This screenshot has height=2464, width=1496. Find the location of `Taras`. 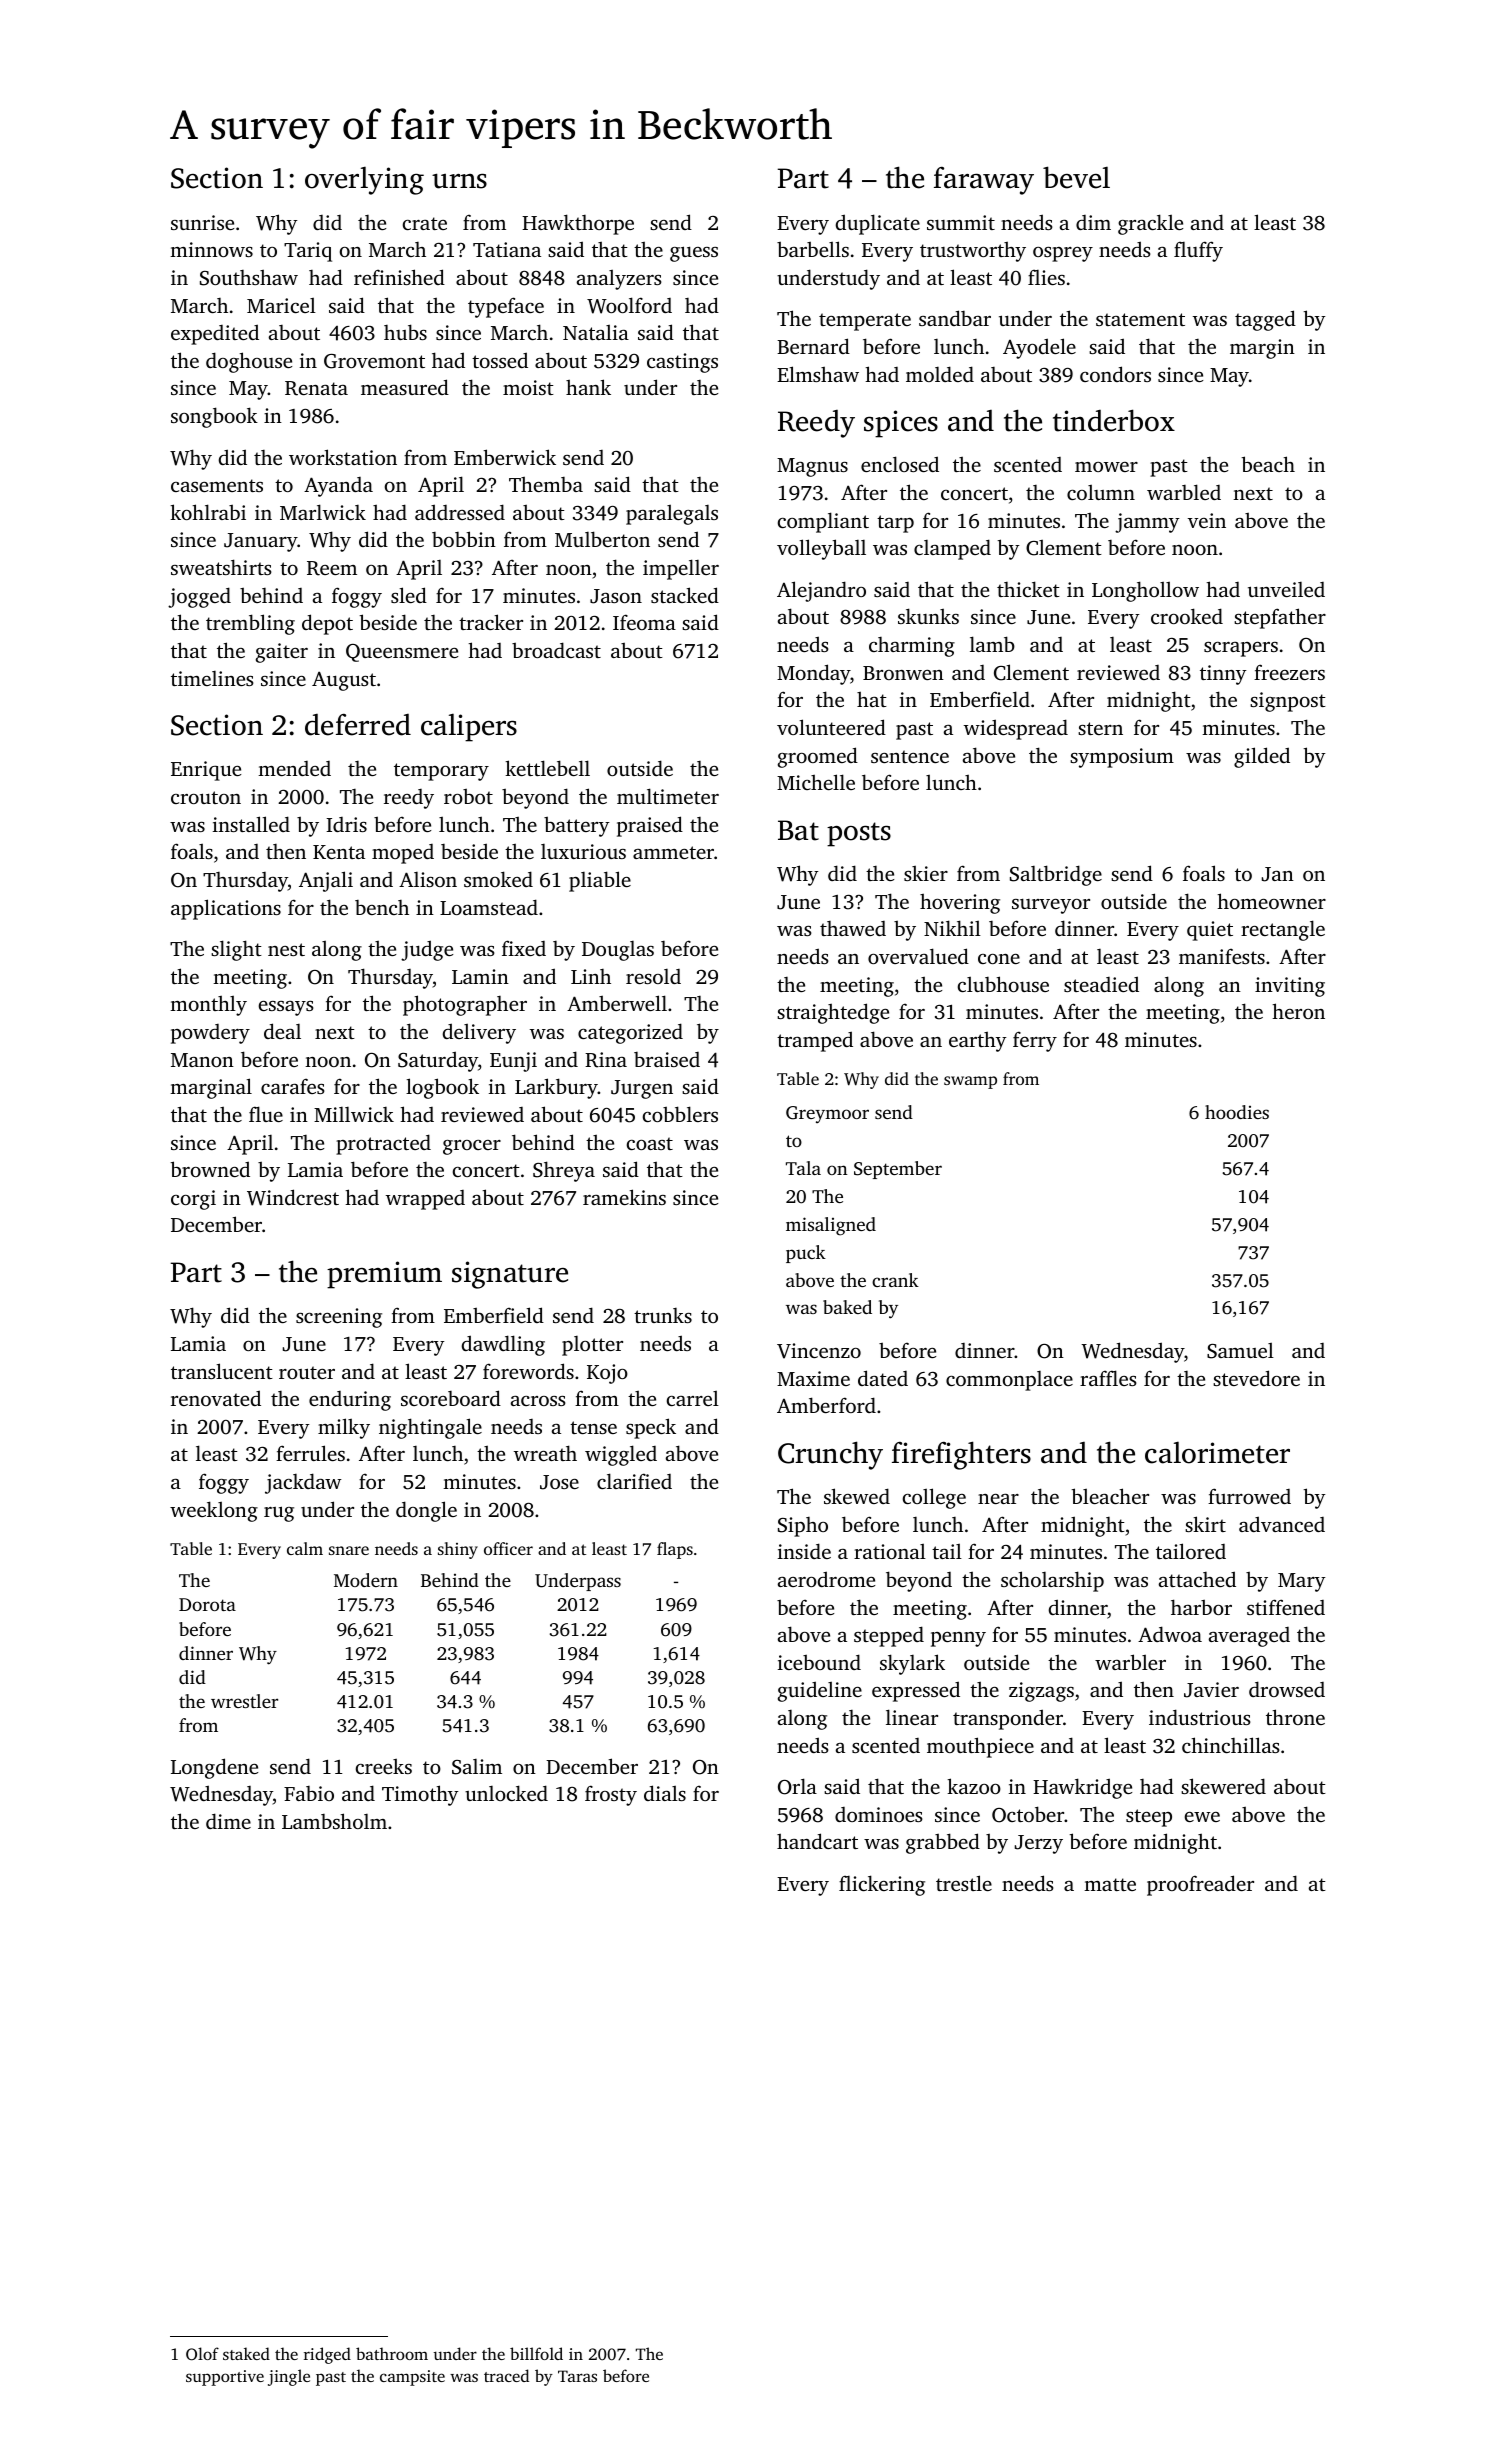

Taras is located at coordinates (577, 2376).
